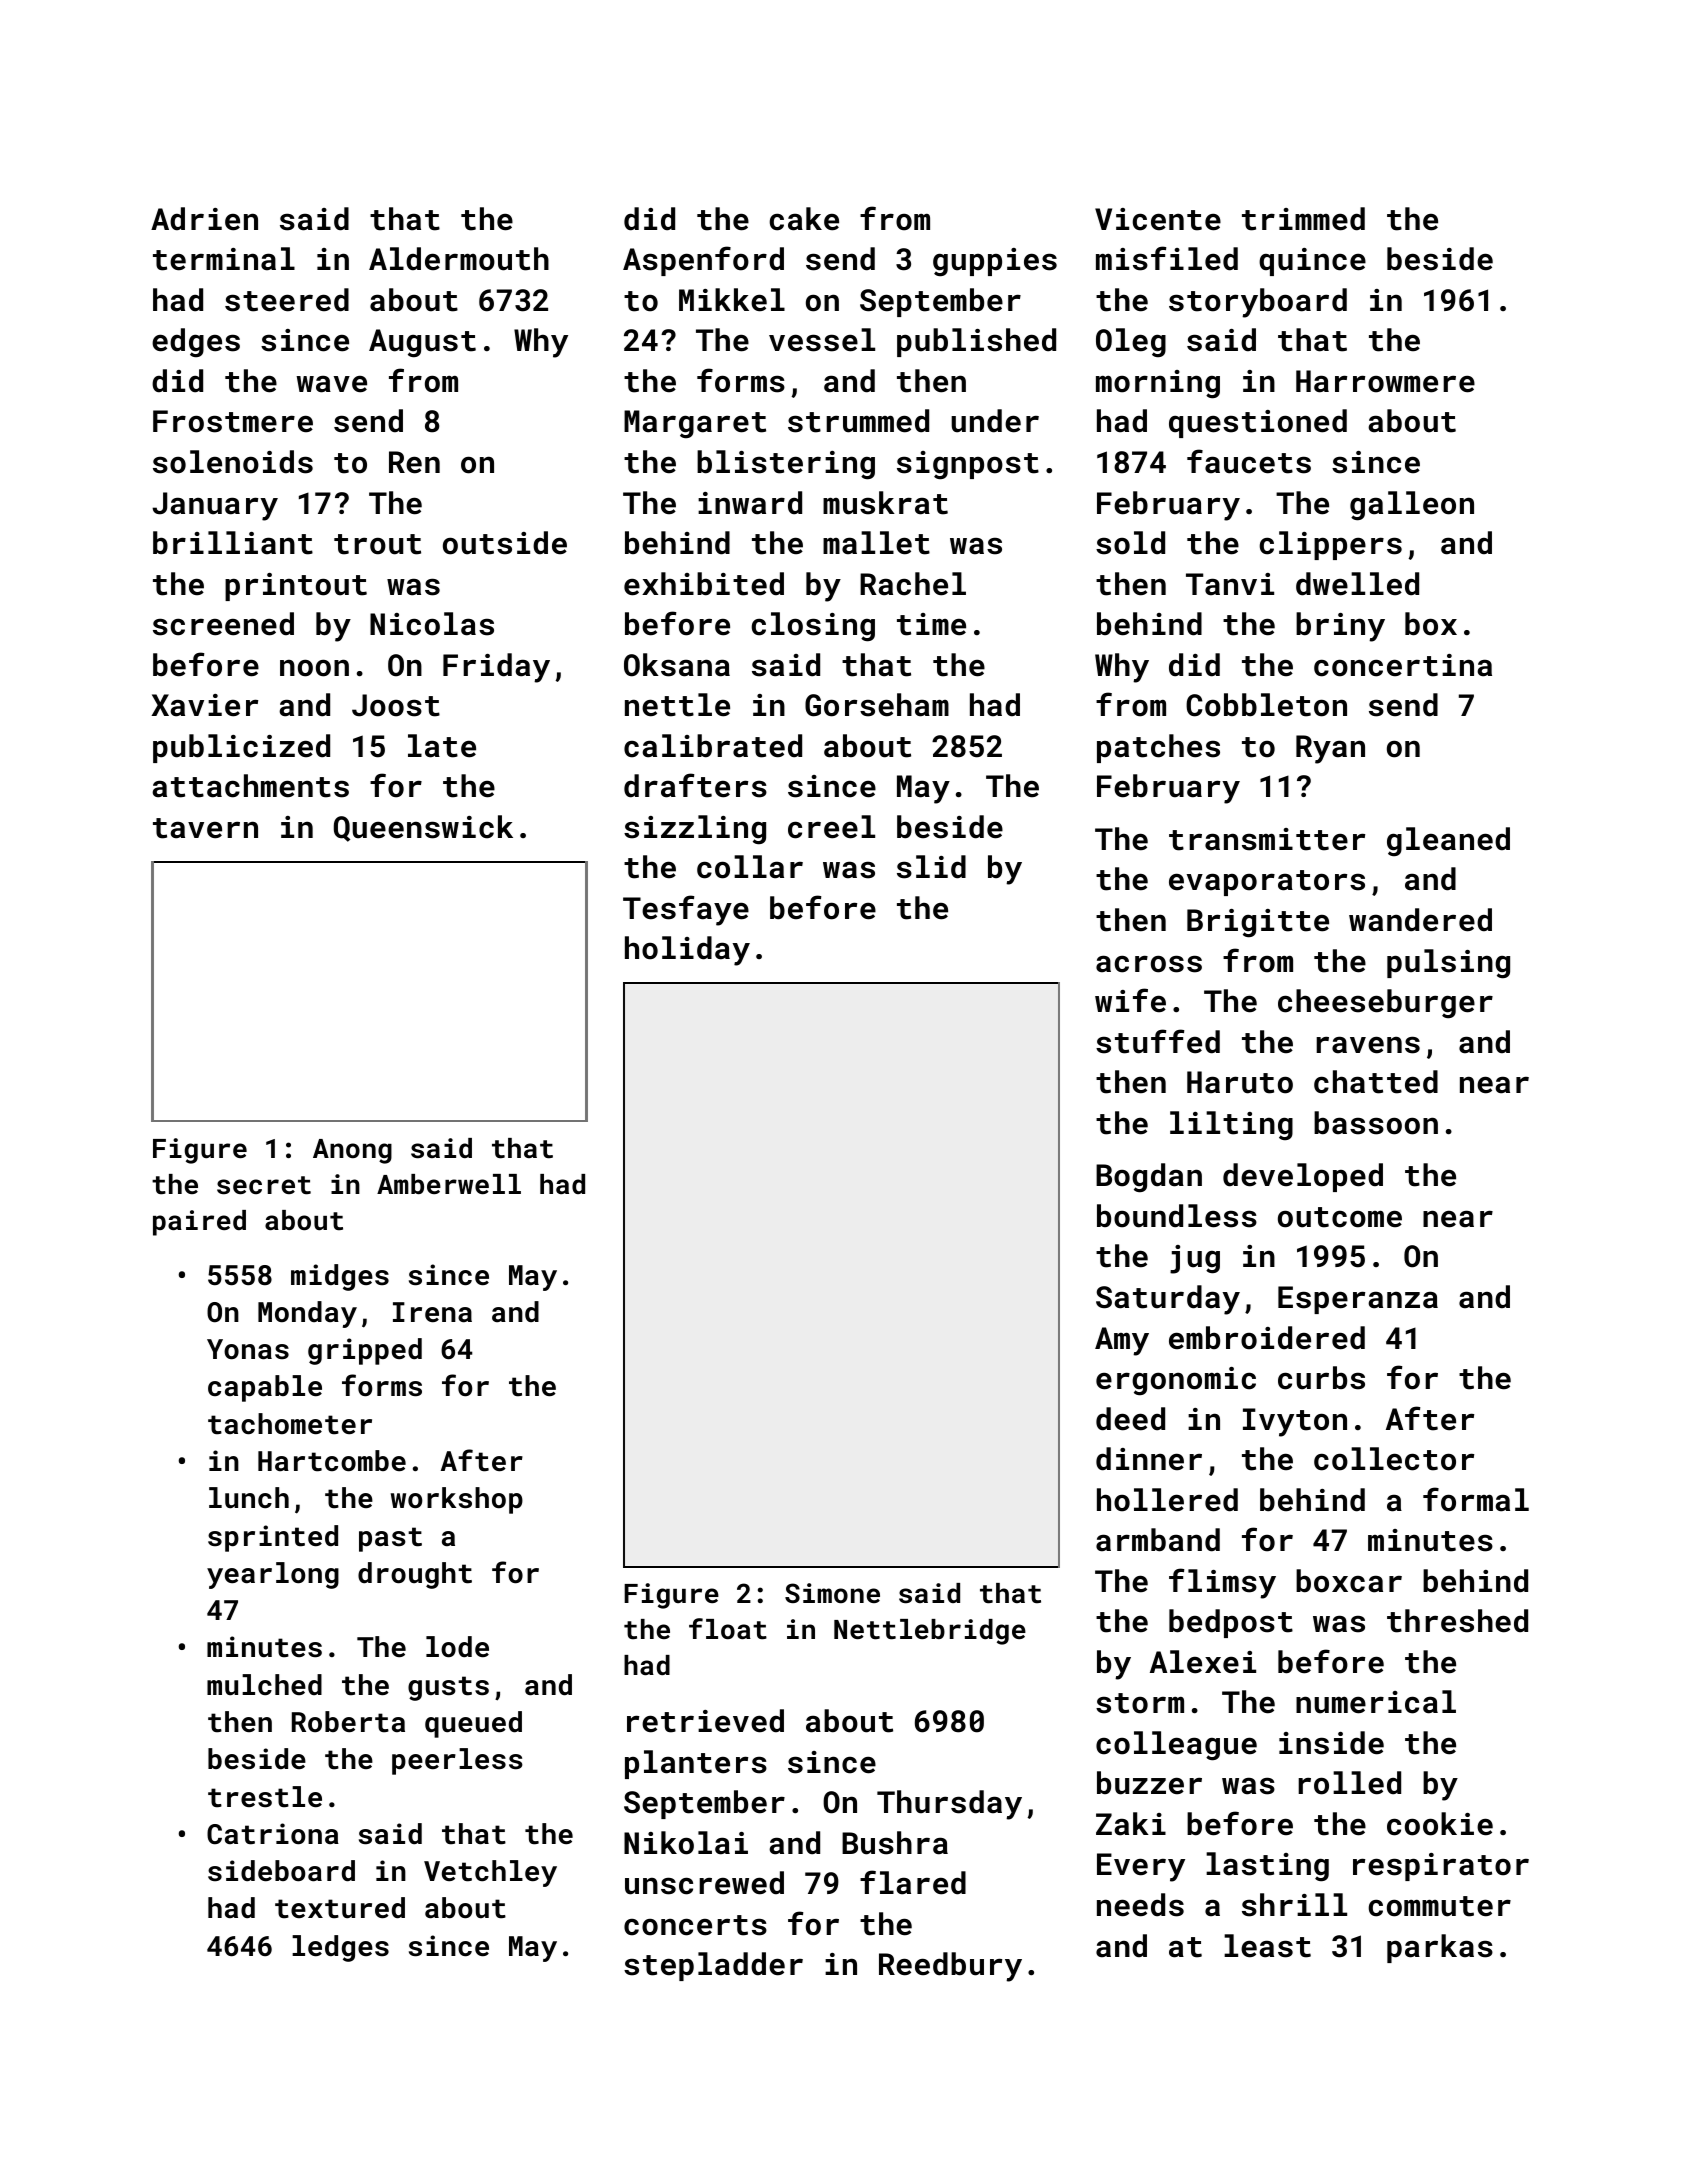 This screenshot has height=2178, width=1683. Describe the element at coordinates (1476, 1499) in the screenshot. I see `formal` at that location.
